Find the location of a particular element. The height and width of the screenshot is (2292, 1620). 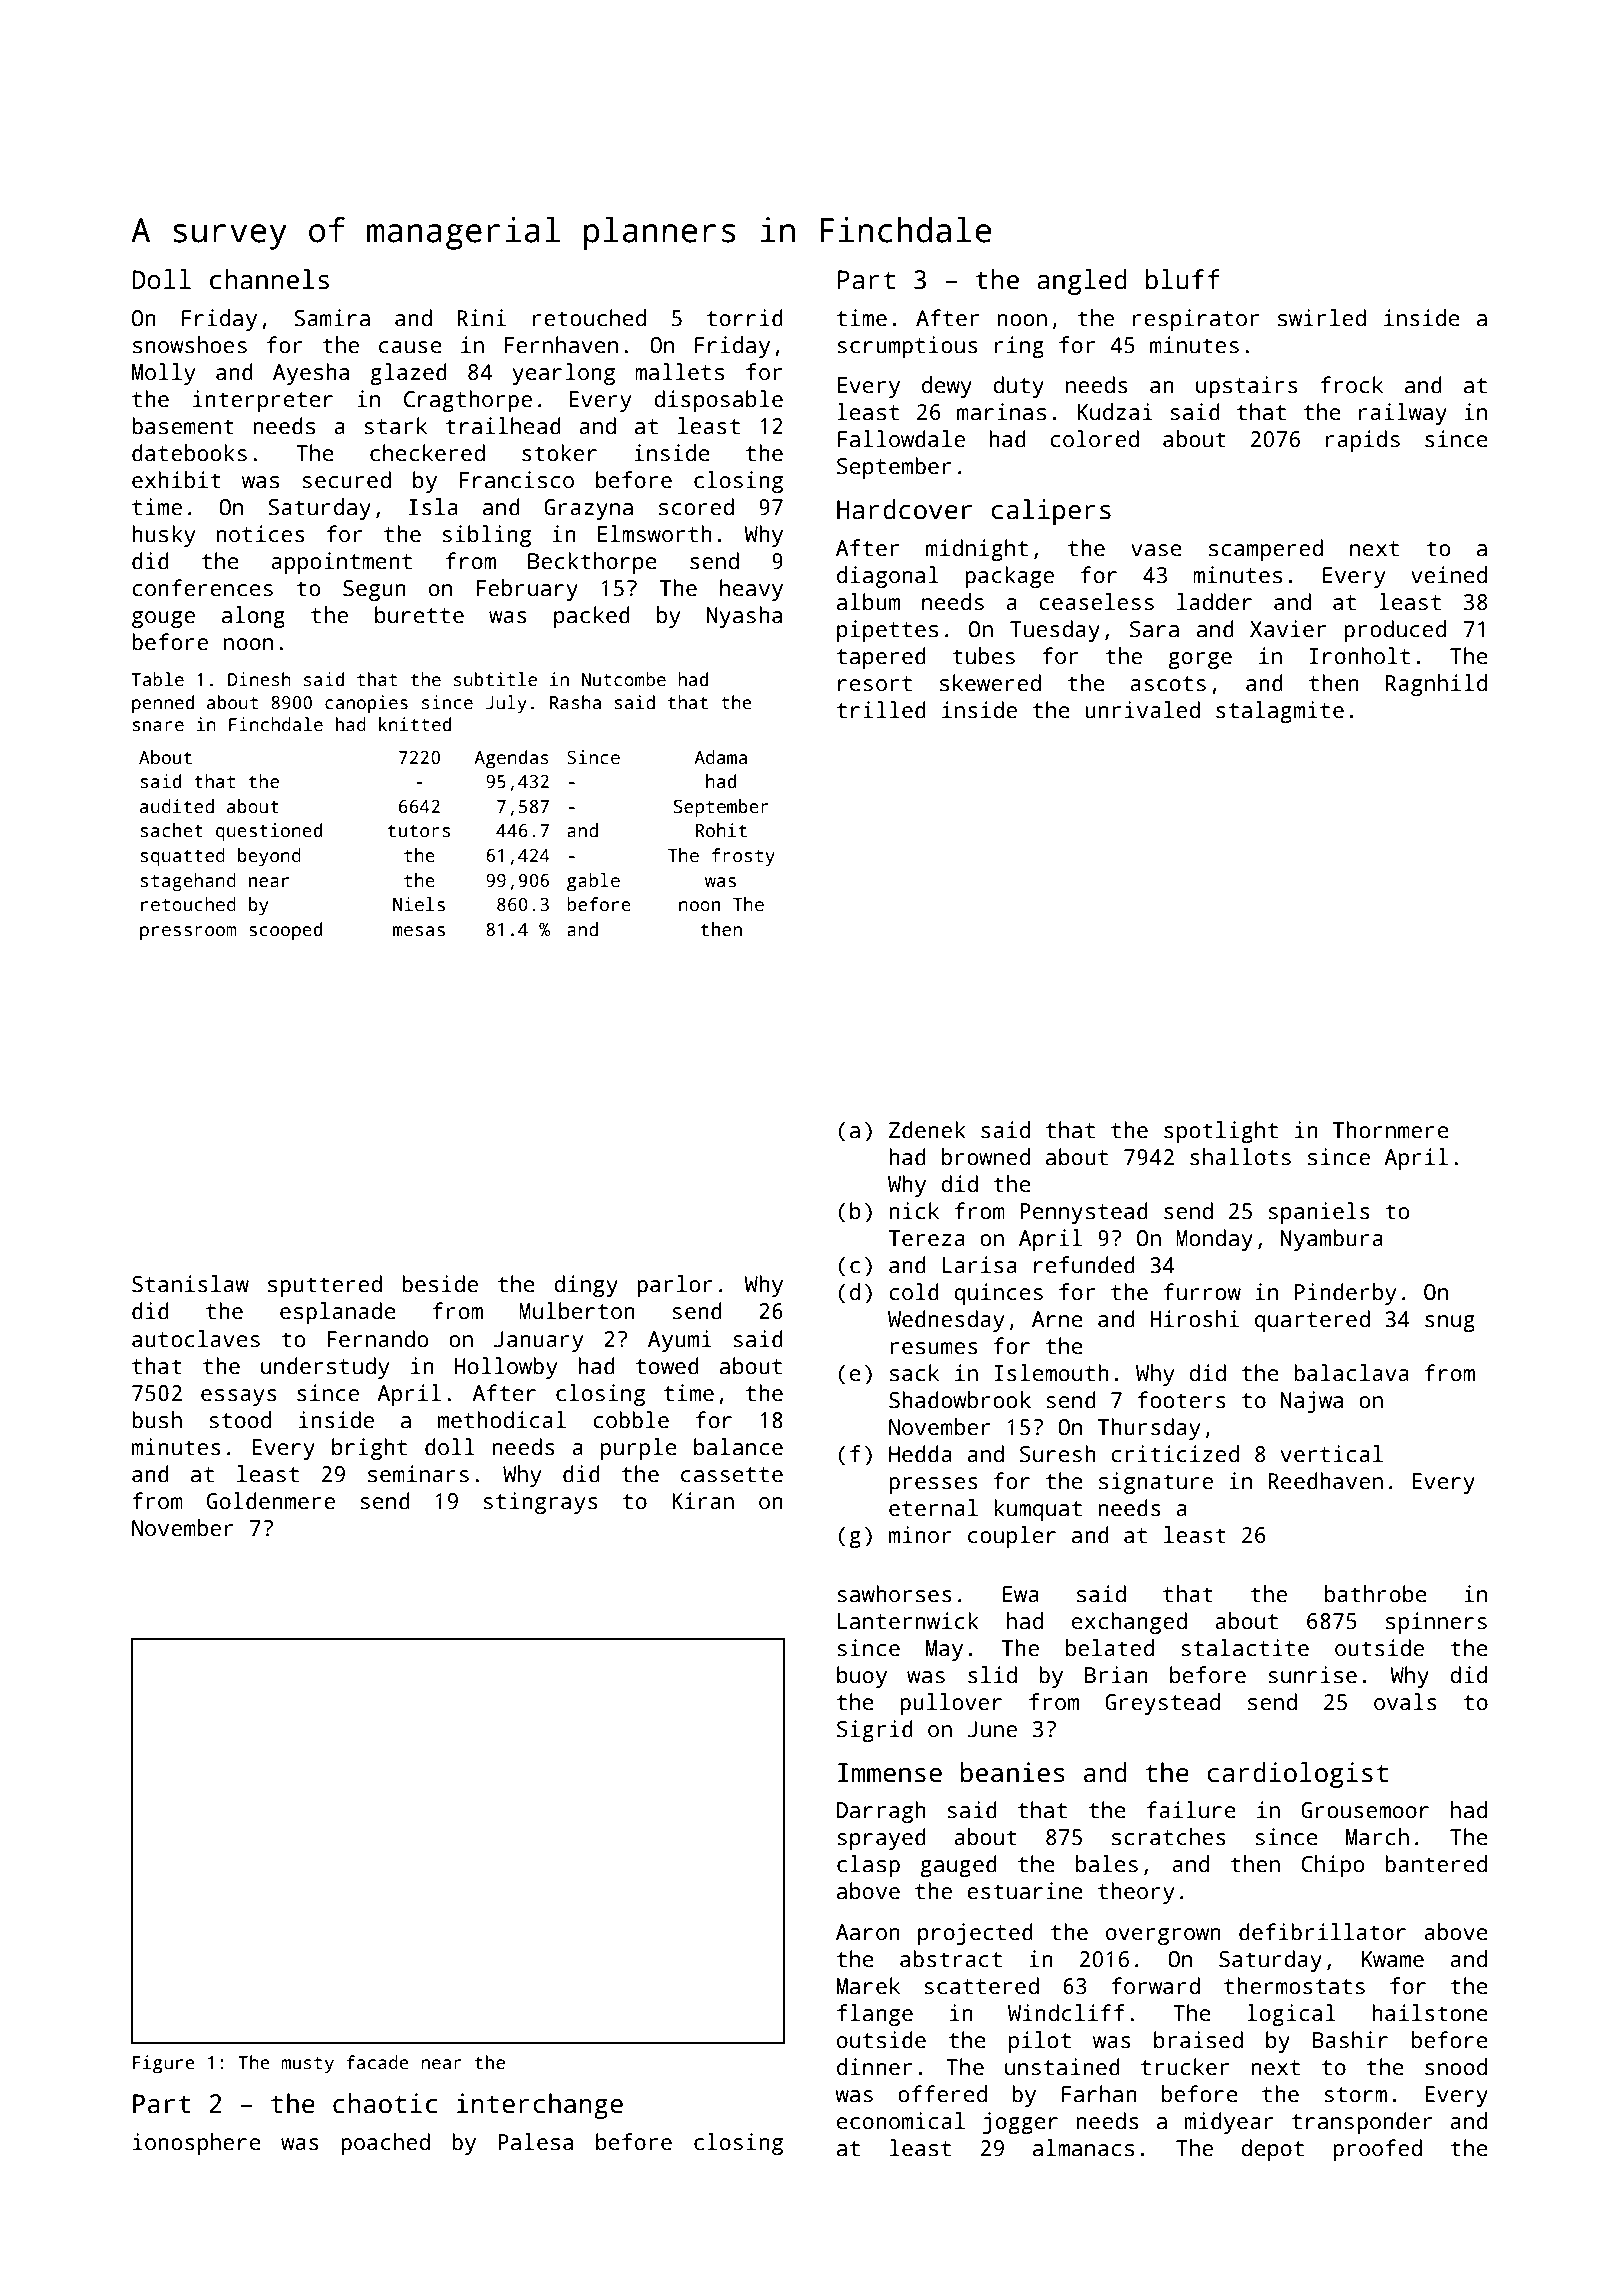

Adama is located at coordinates (720, 757).
